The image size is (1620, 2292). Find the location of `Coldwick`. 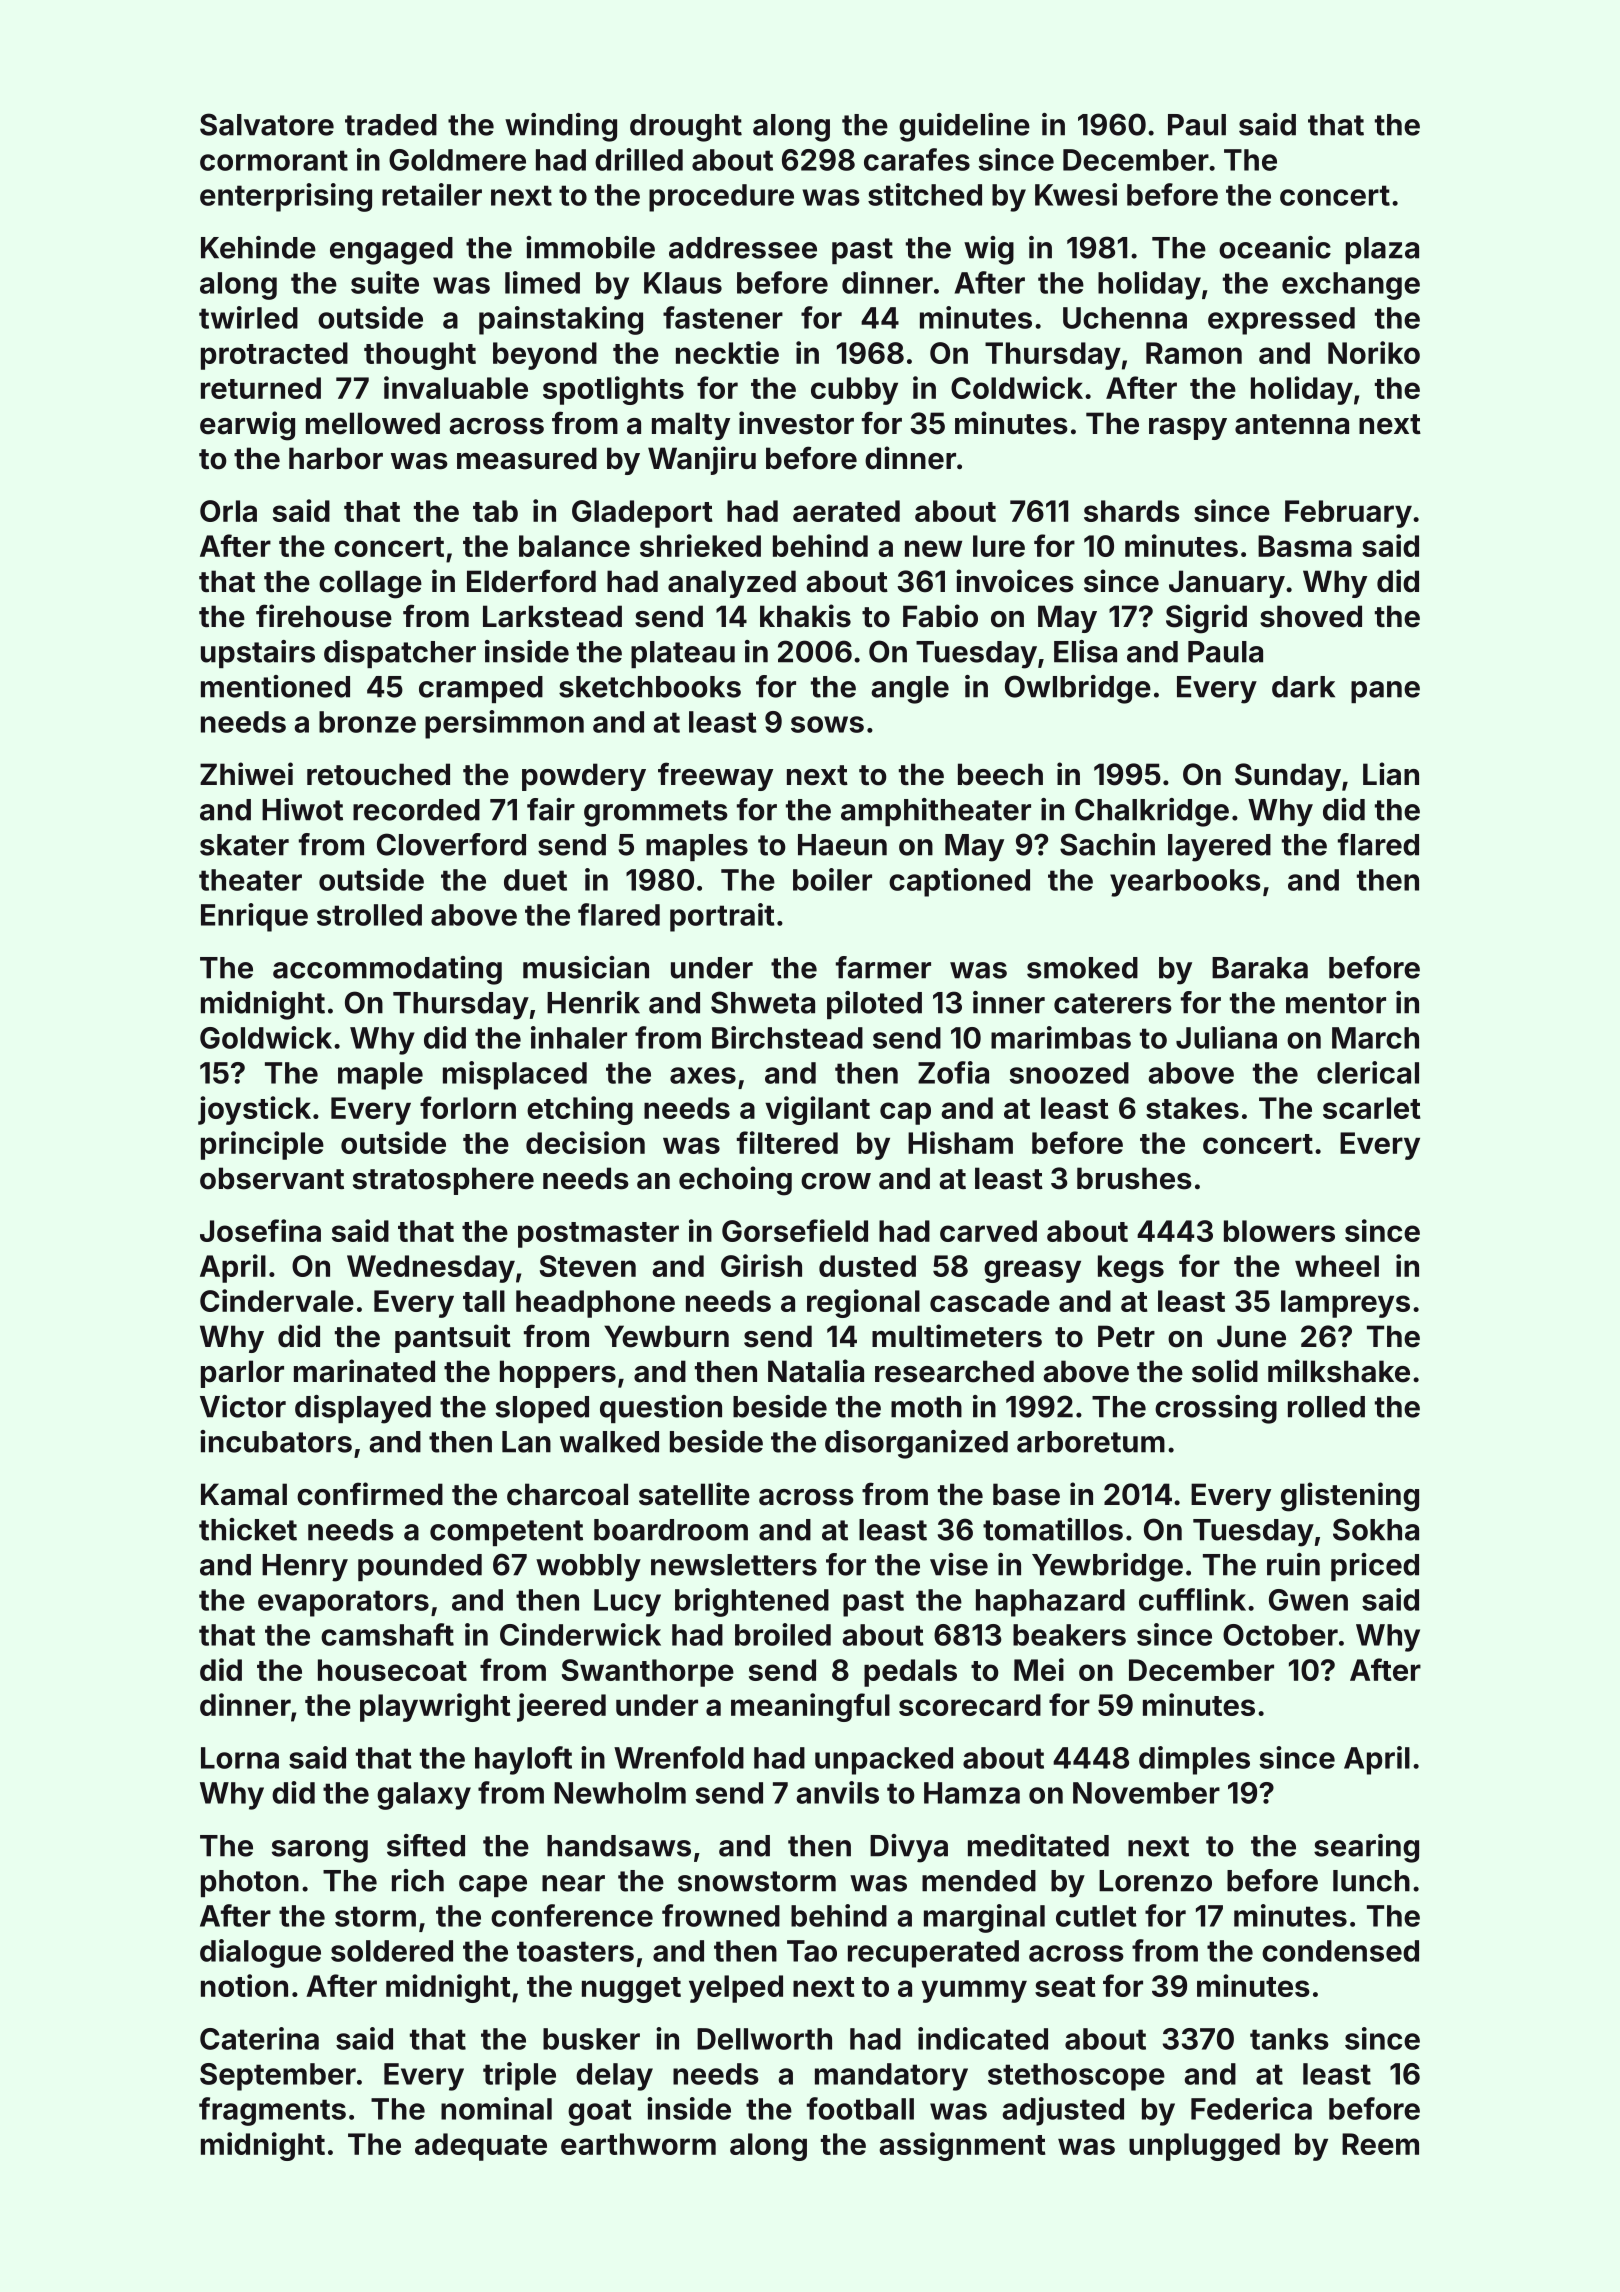

Coldwick is located at coordinates (1017, 387).
